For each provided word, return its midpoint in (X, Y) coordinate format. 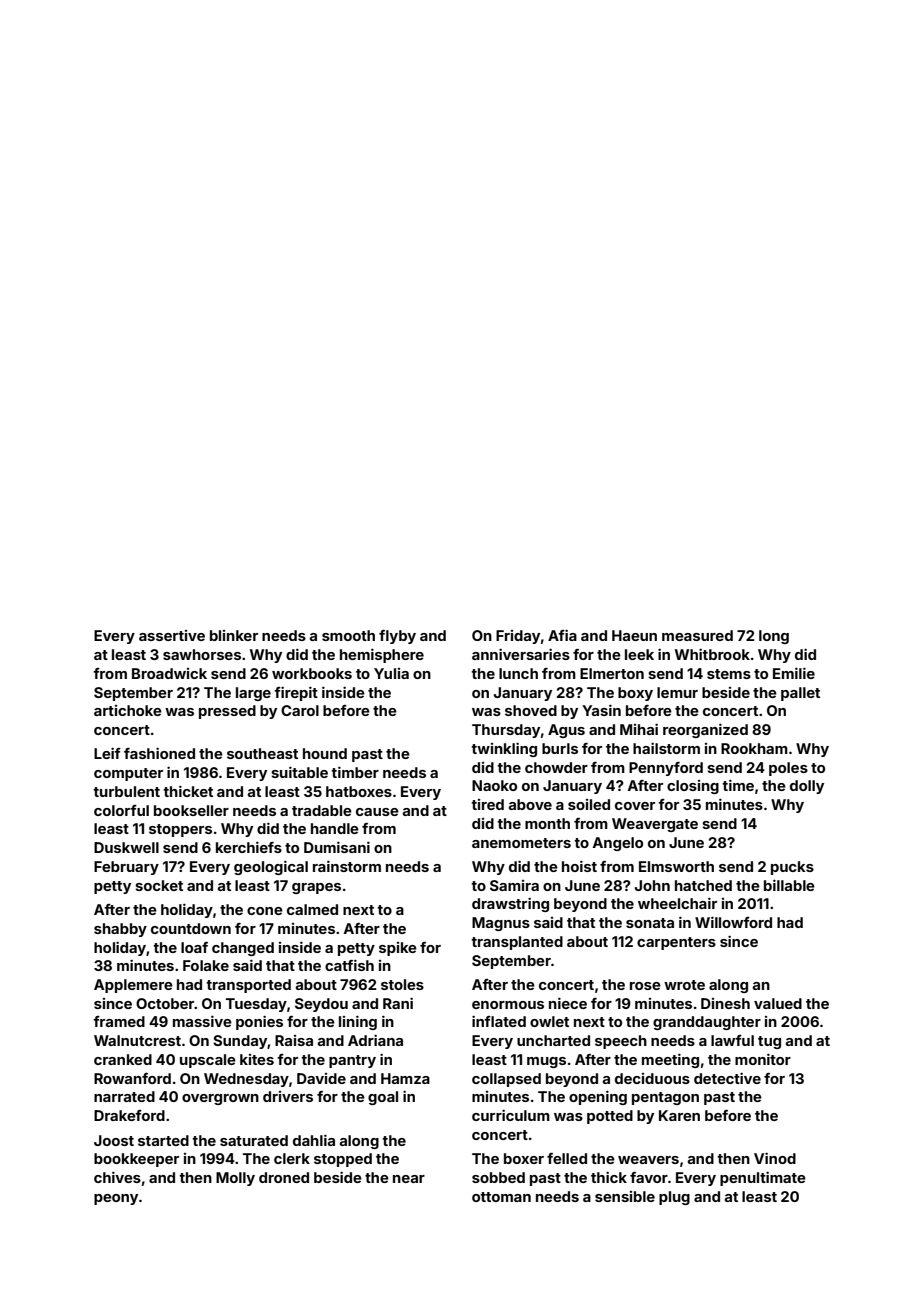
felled (567, 1158)
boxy (635, 694)
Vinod (775, 1158)
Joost (114, 1140)
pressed (227, 712)
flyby (397, 637)
